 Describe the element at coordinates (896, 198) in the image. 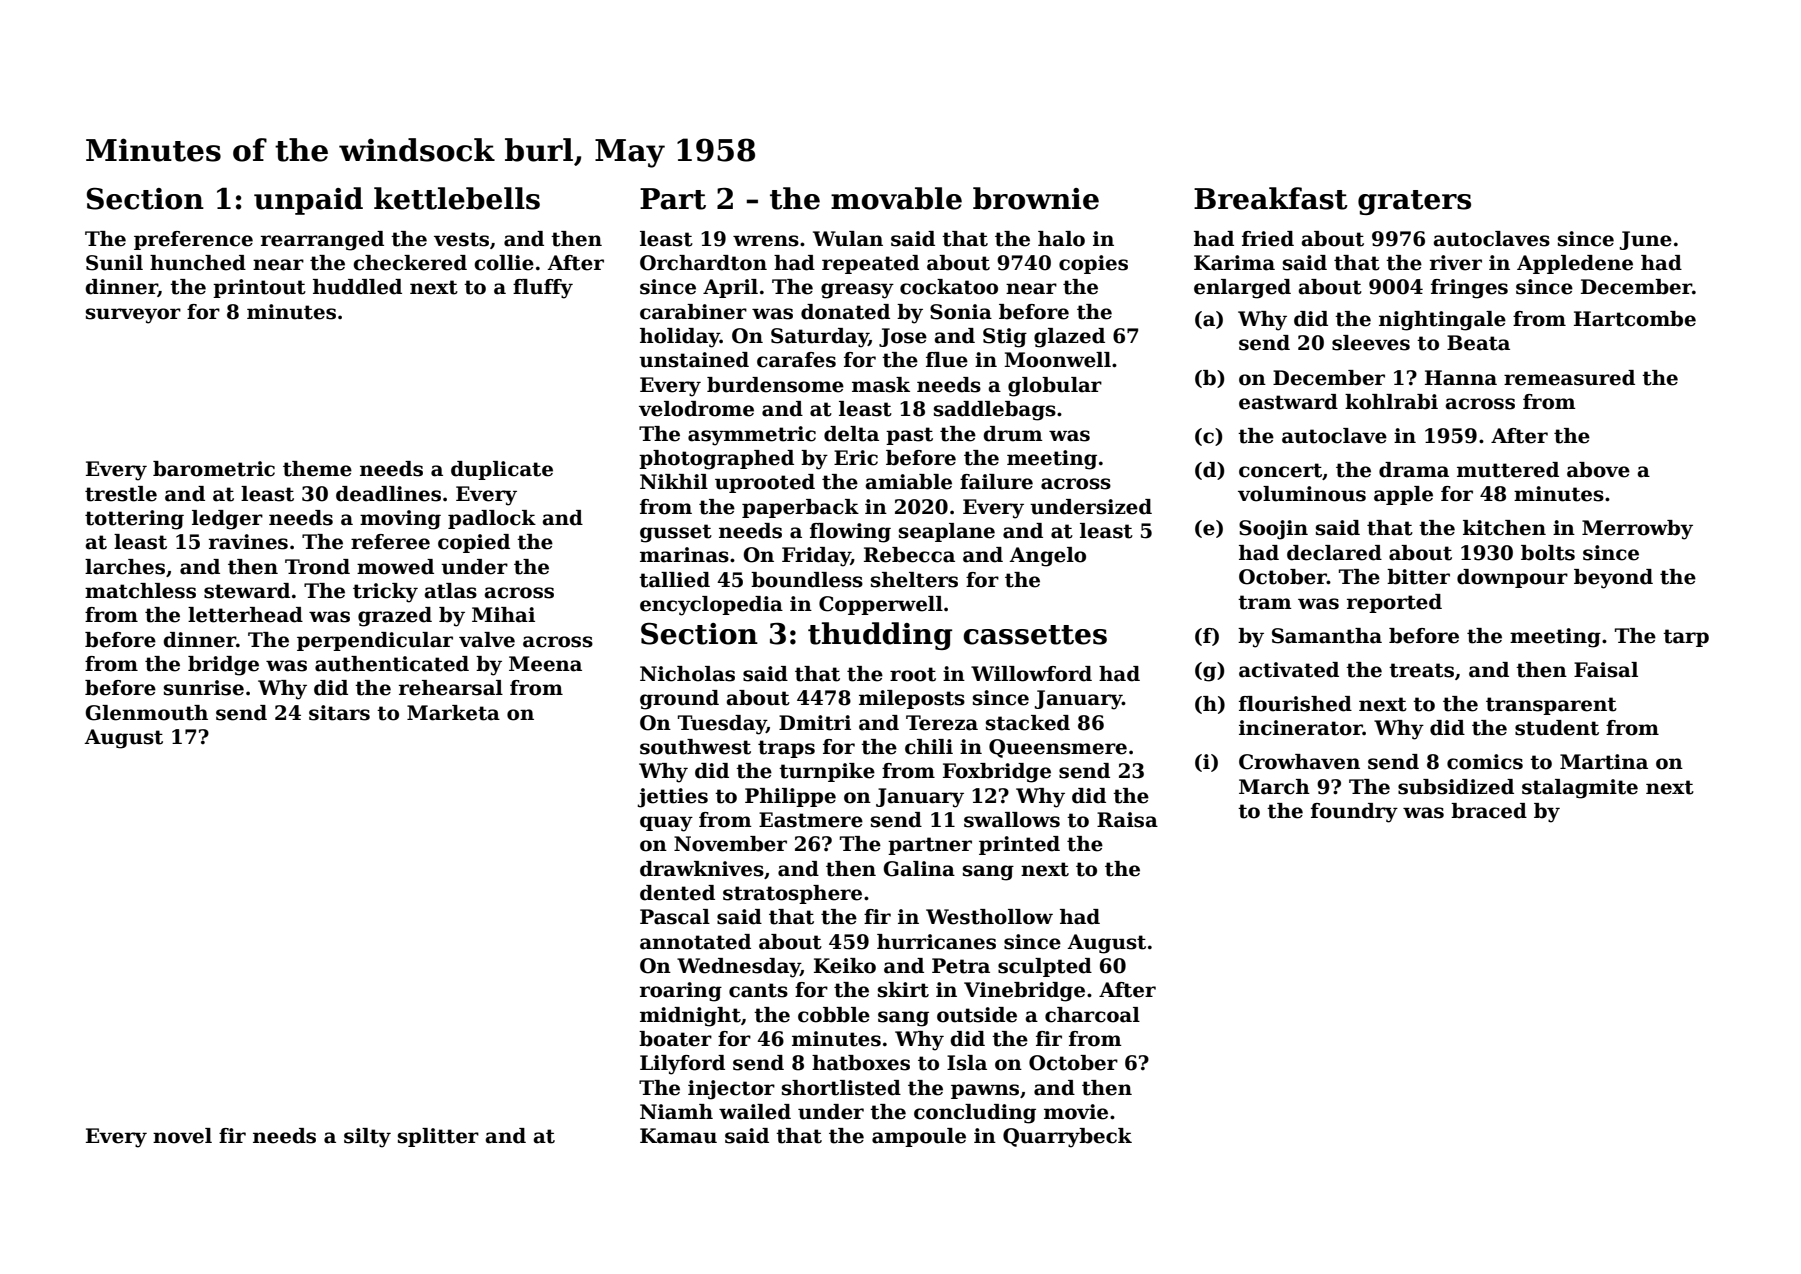

I see `movable` at that location.
